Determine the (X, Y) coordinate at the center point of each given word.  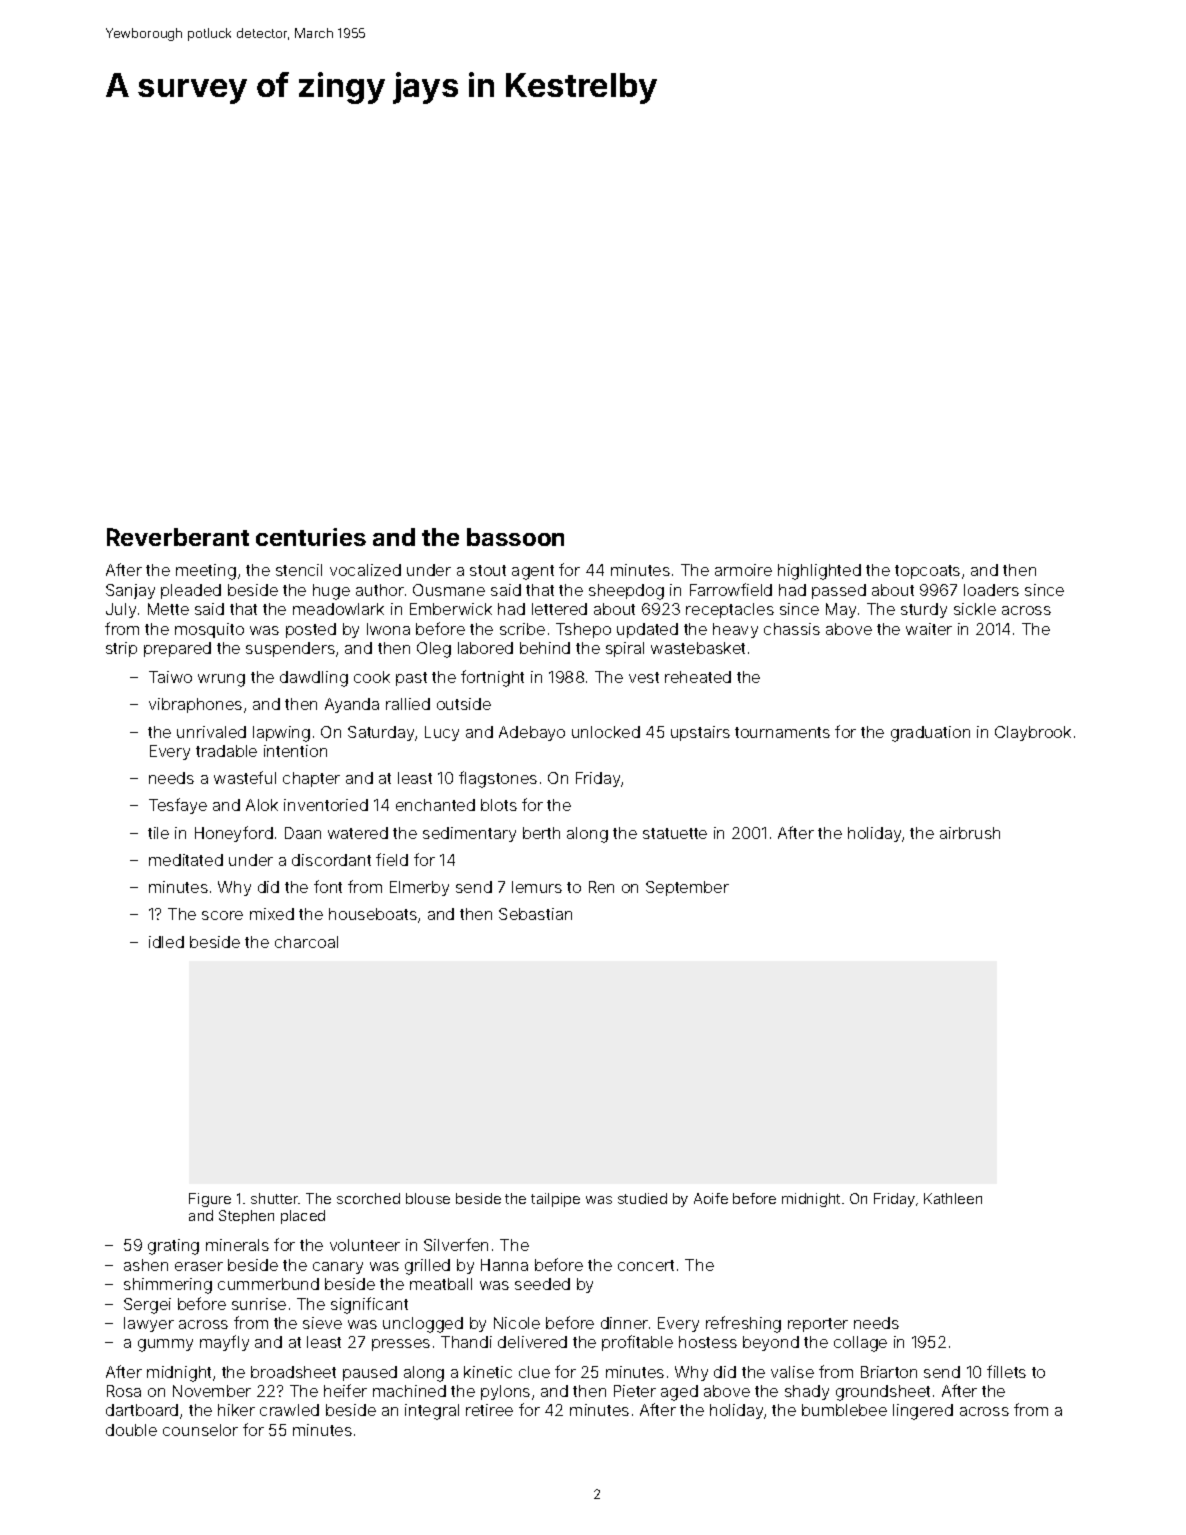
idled (166, 942)
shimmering (168, 1286)
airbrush (970, 833)
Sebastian (535, 914)
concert (646, 1265)
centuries (311, 537)
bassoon (515, 537)
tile (158, 833)
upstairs (700, 733)
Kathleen (953, 1198)
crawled (289, 1410)
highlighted (819, 572)
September (687, 888)
